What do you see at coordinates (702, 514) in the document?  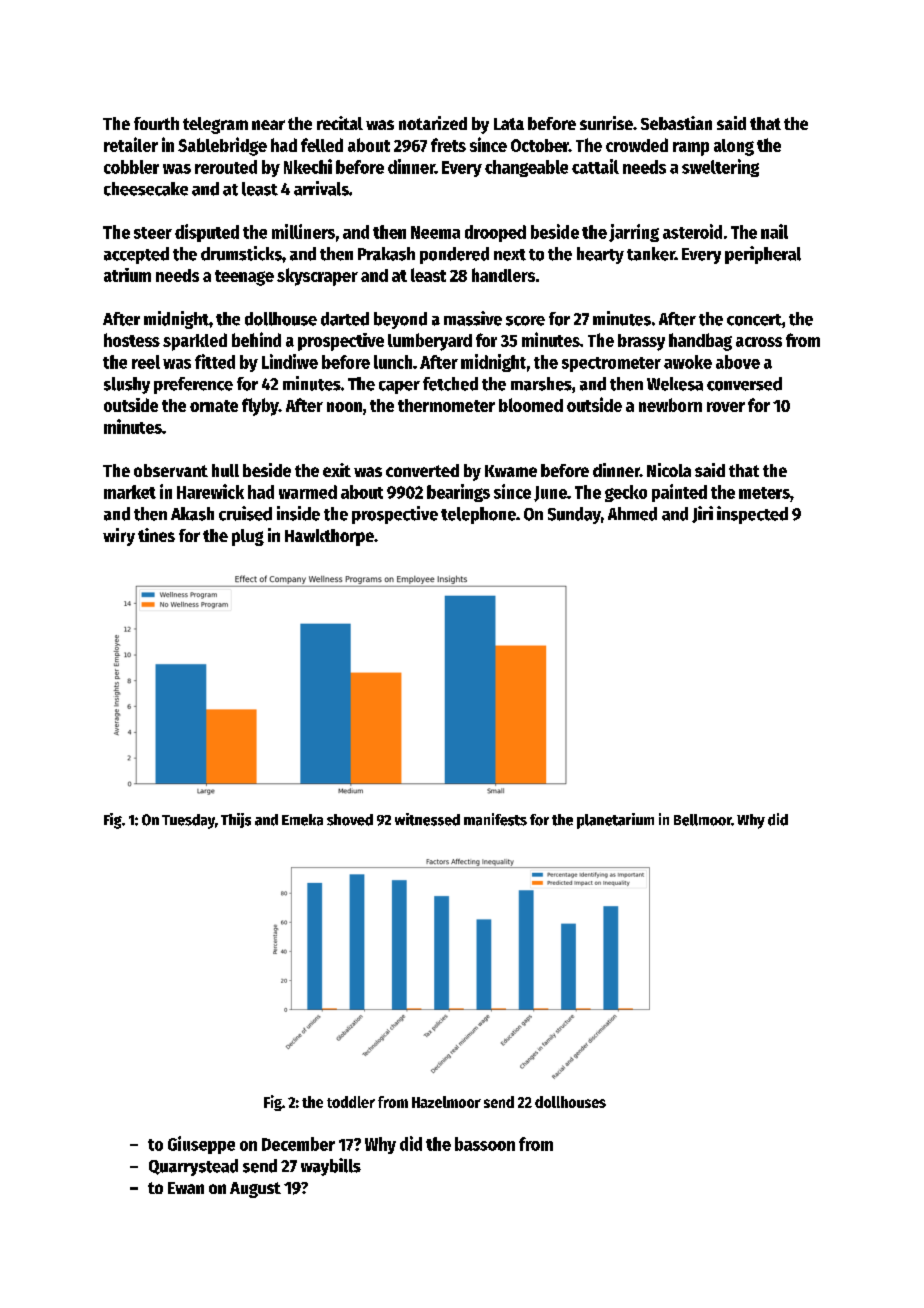 I see `Jiri` at bounding box center [702, 514].
